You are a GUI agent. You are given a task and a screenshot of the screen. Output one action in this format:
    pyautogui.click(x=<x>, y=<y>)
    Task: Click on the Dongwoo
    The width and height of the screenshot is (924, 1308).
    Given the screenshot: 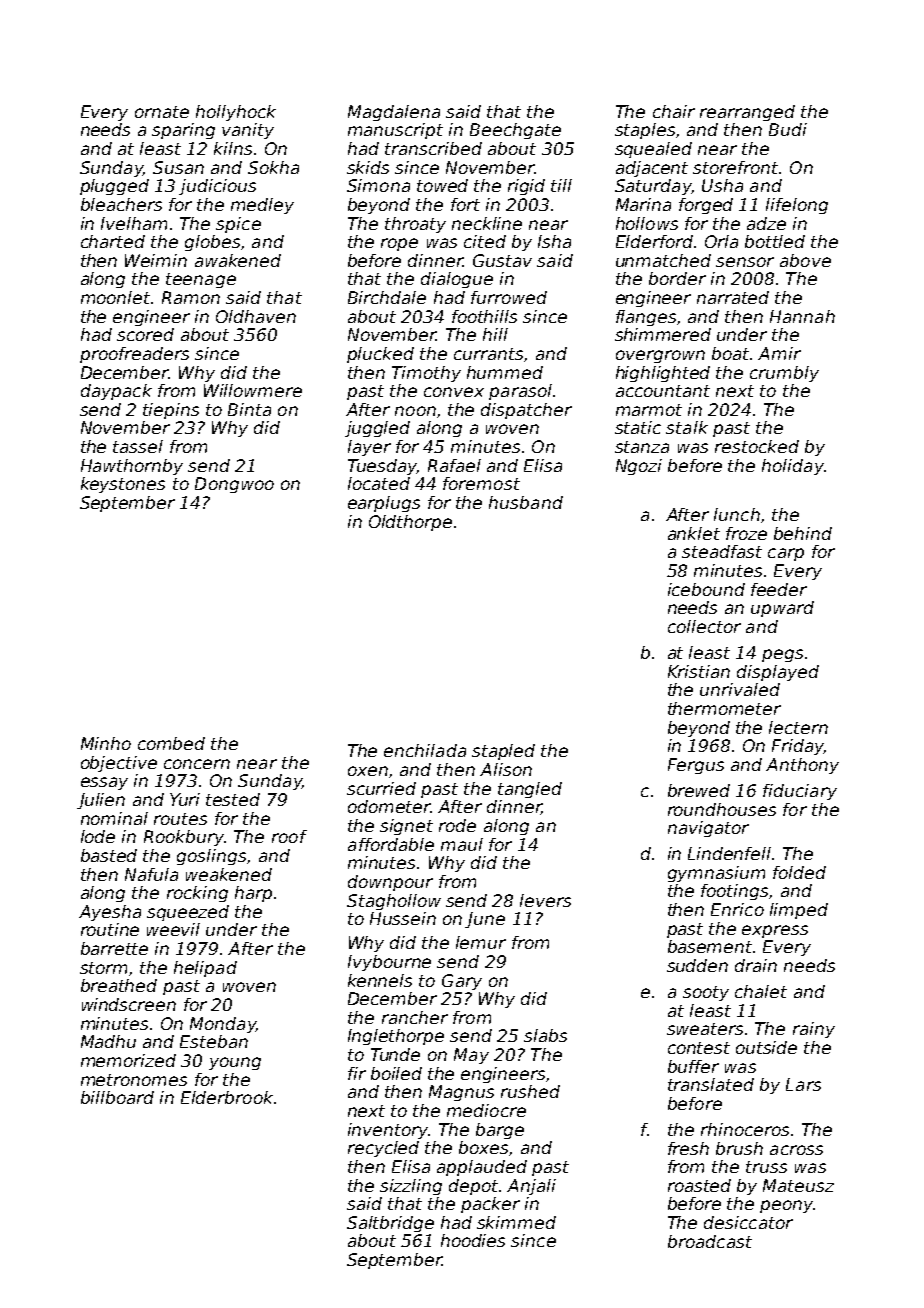 What is the action you would take?
    pyautogui.click(x=234, y=485)
